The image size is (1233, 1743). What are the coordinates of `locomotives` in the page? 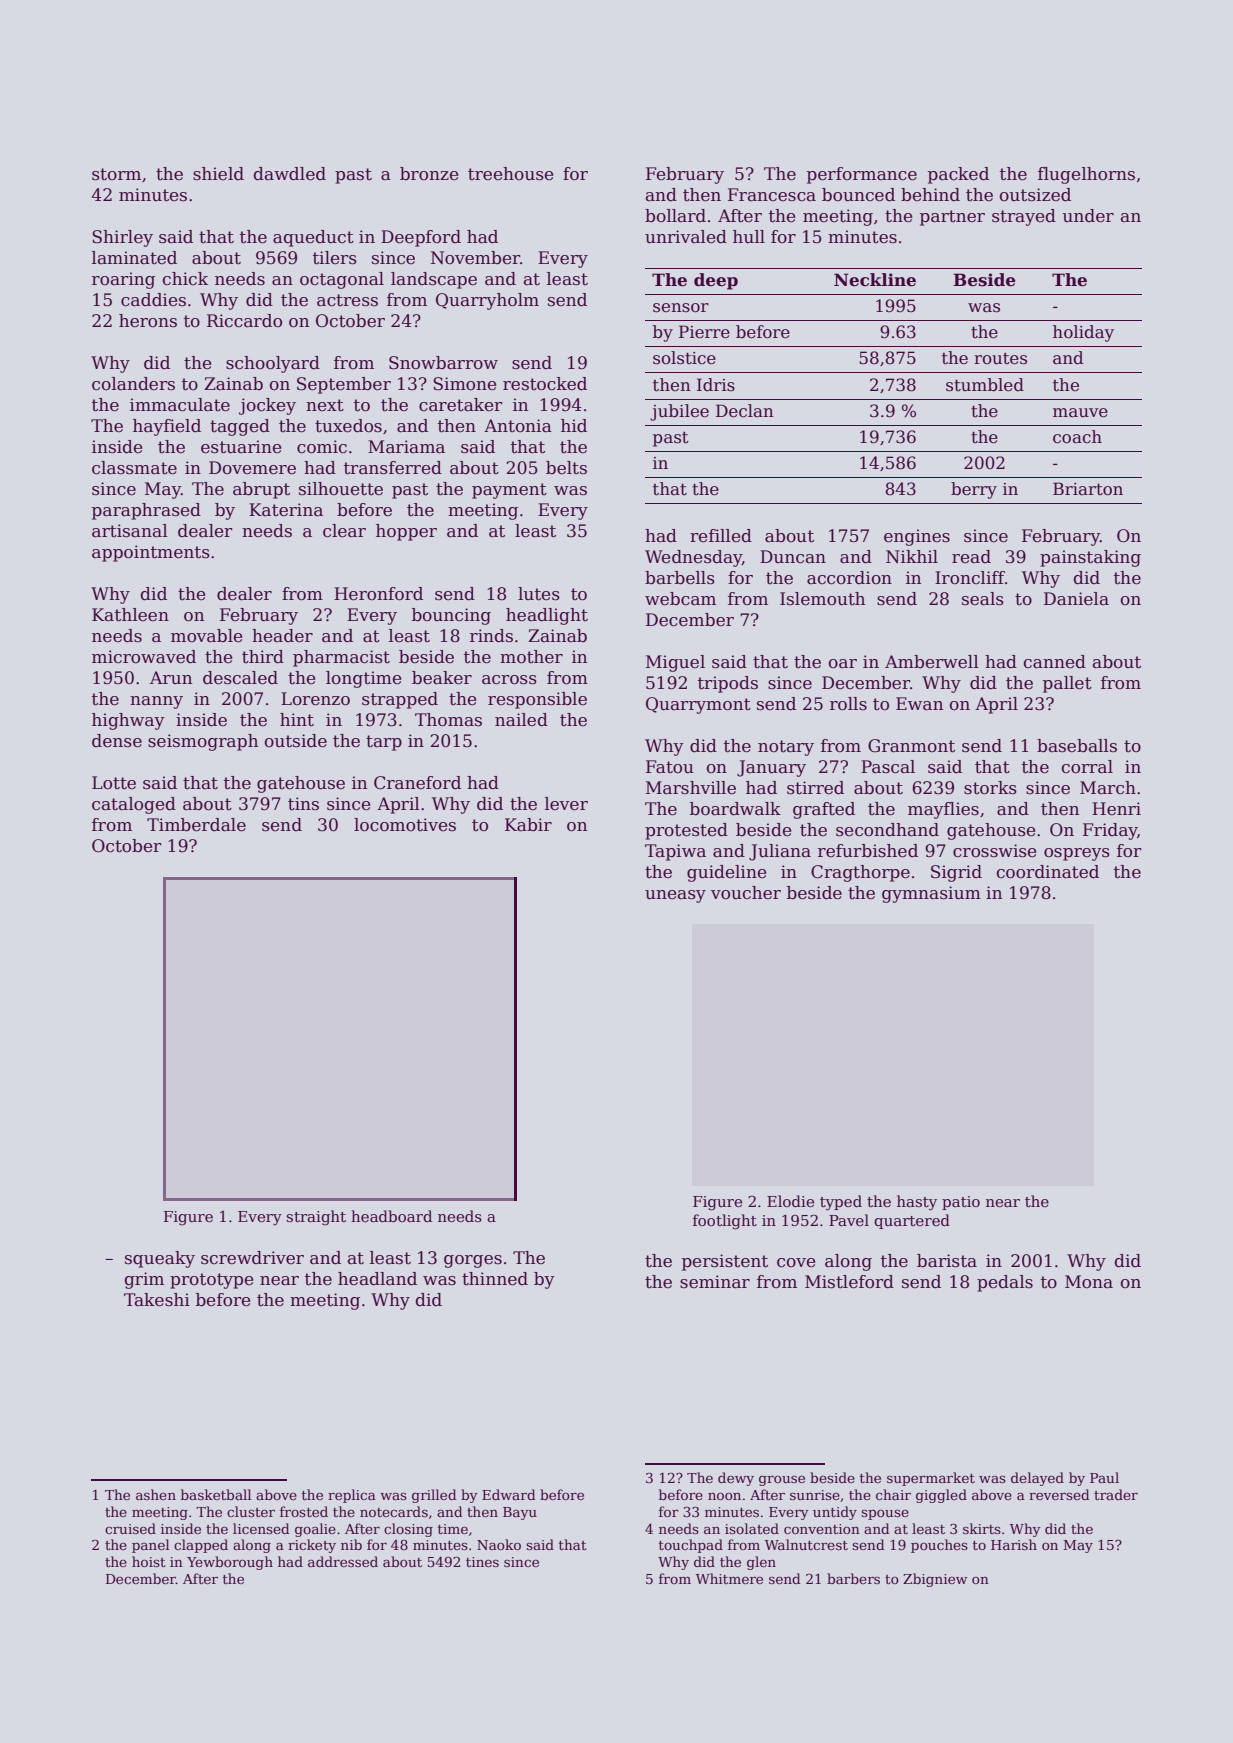 It's located at (405, 825).
